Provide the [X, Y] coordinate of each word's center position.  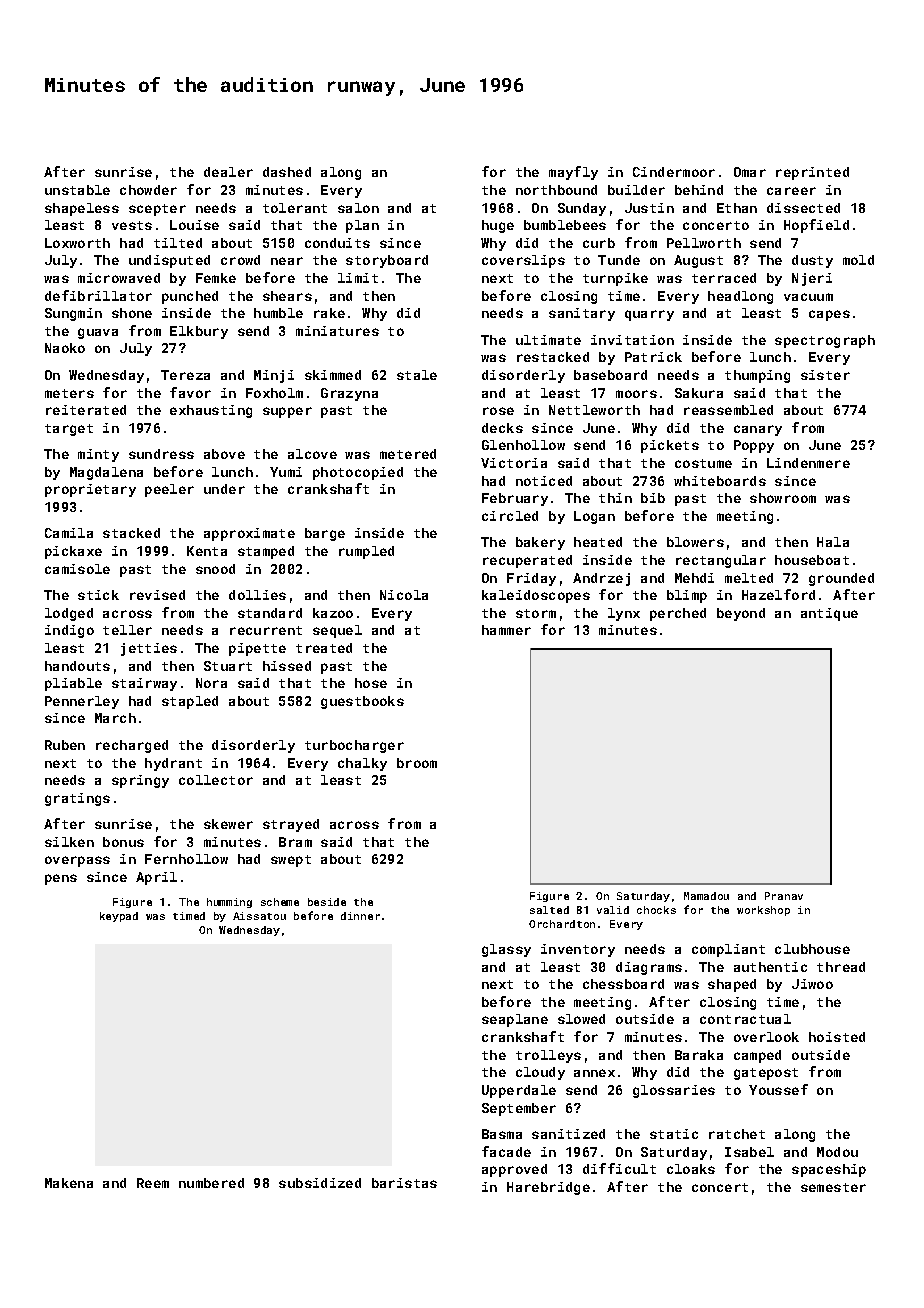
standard [270, 613]
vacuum [808, 297]
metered [408, 454]
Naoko [65, 348]
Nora [211, 683]
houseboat [812, 560]
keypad [119, 917]
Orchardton [562, 924]
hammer [506, 630]
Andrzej [601, 579]
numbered [211, 1183]
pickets [670, 446]
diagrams [649, 968]
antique [829, 614]
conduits [337, 243]
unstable [77, 190]
